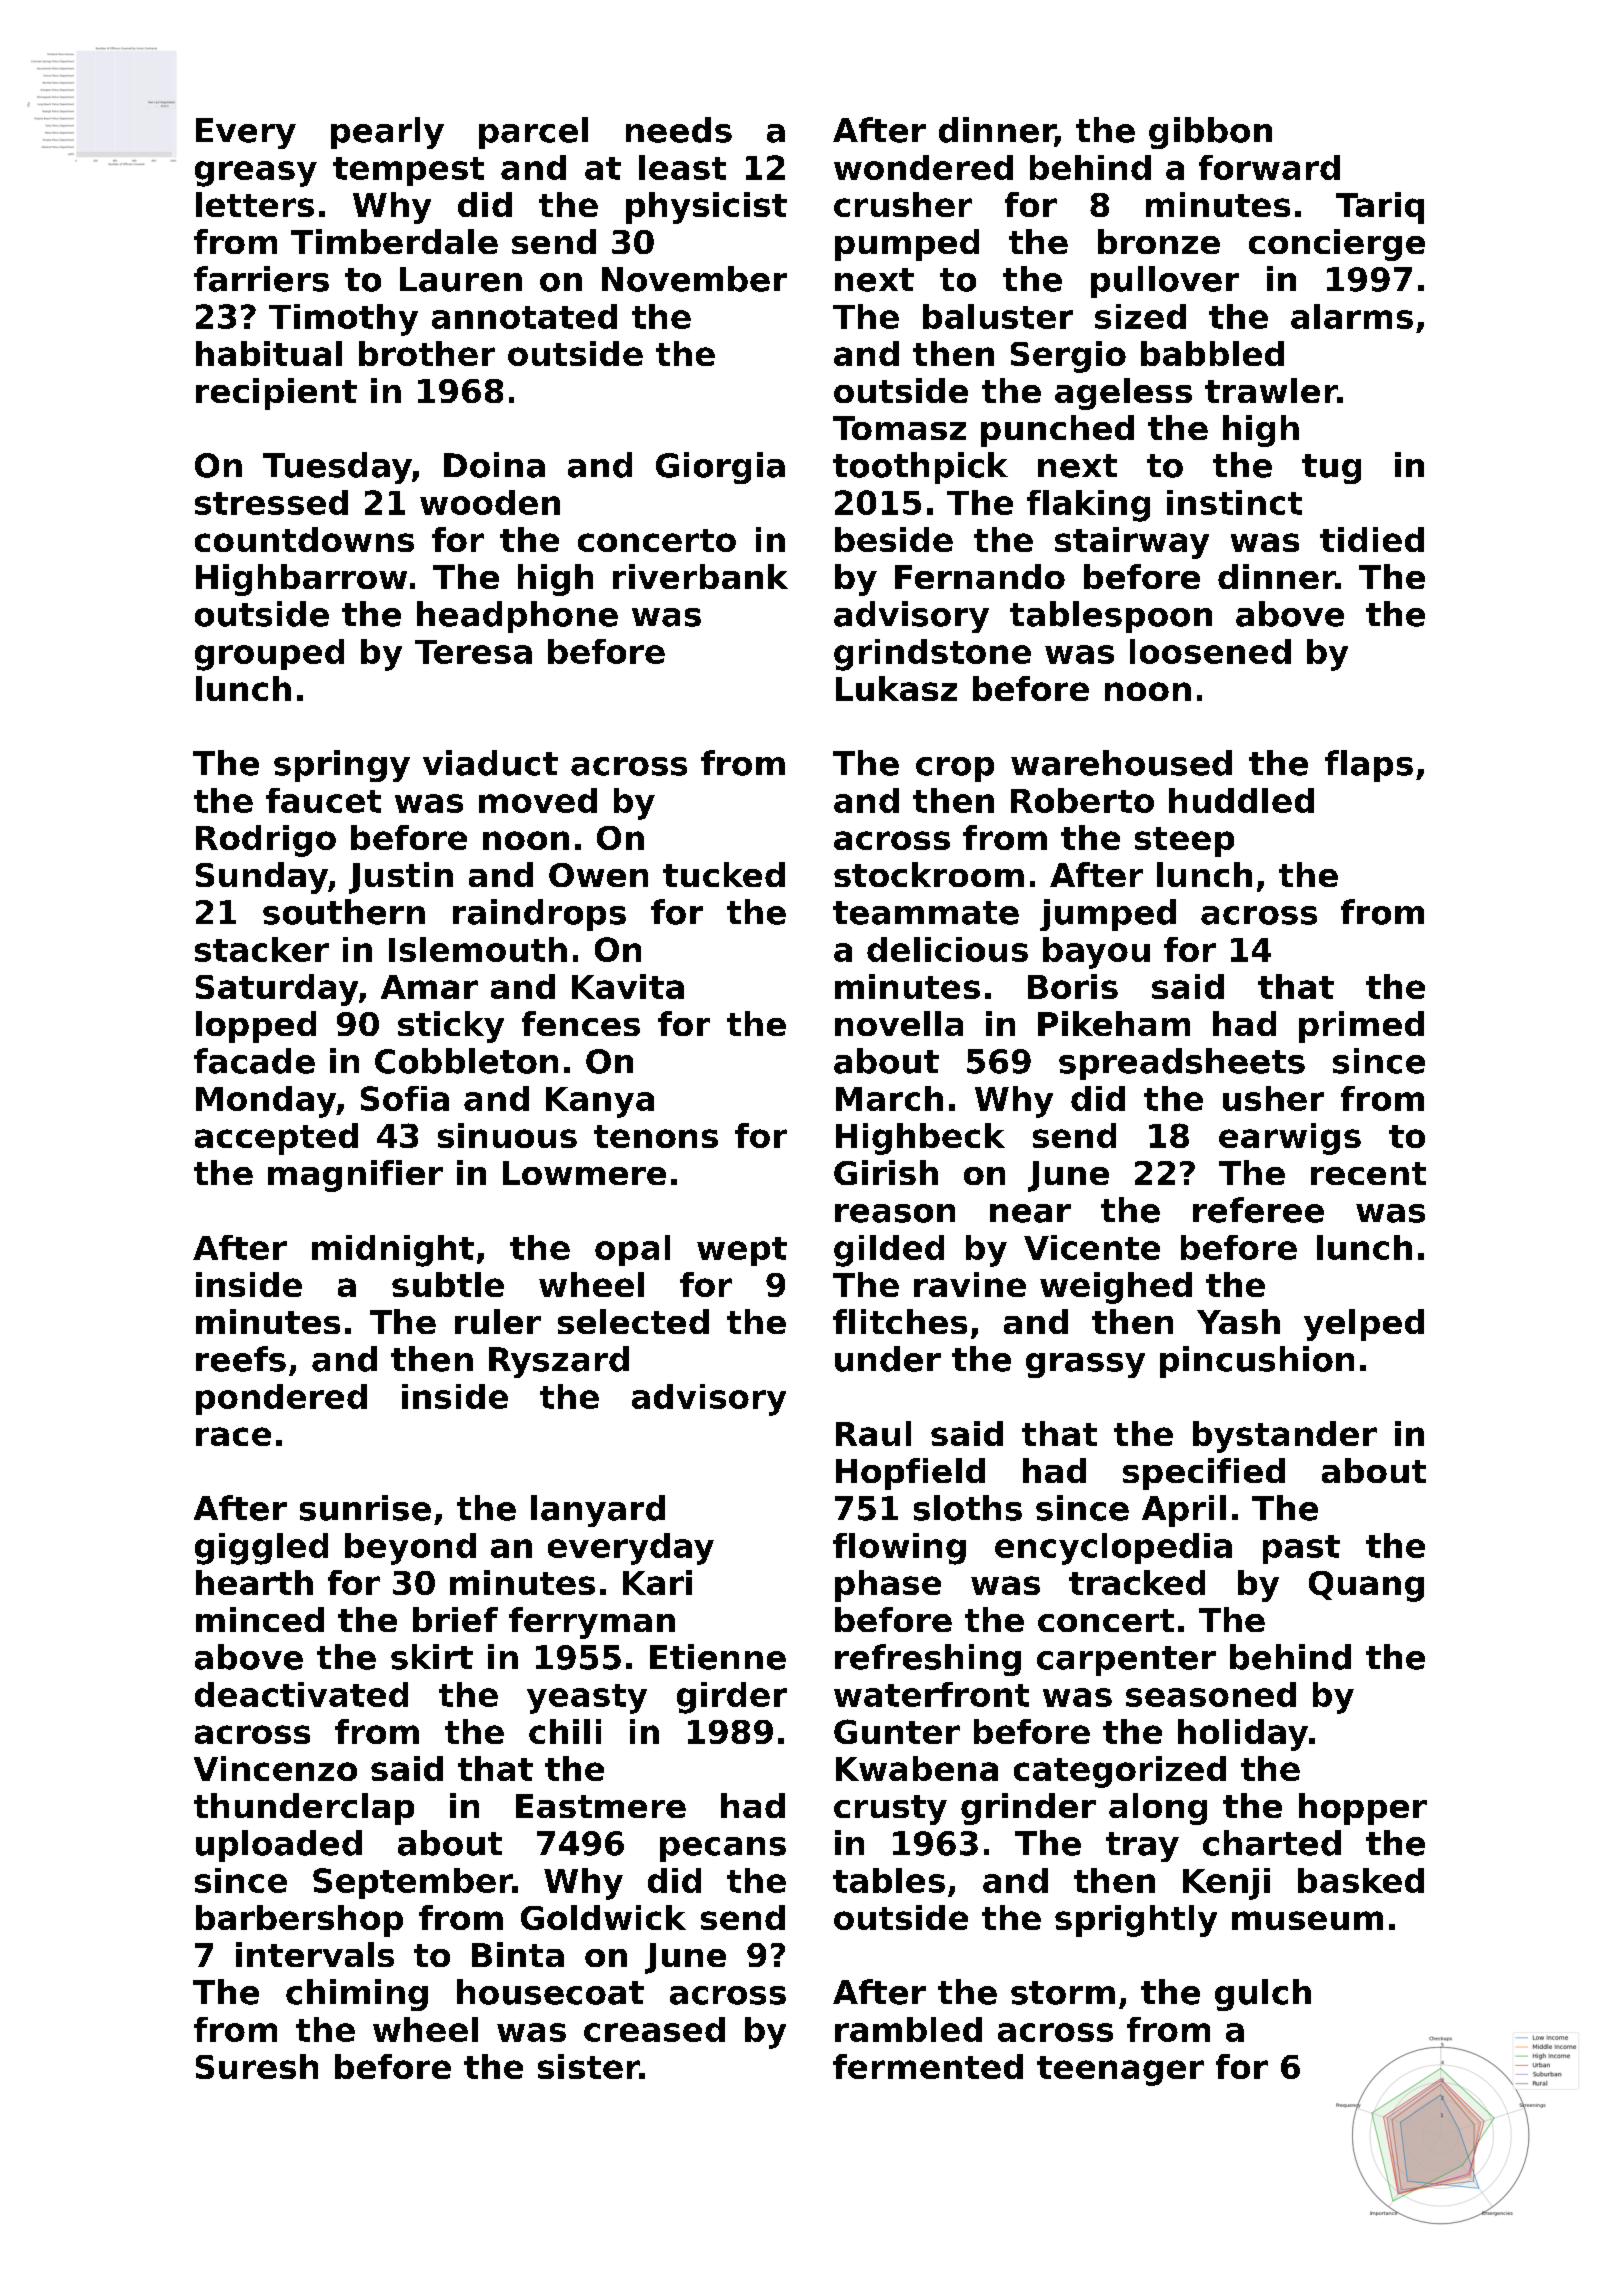 Image resolution: width=1620 pixels, height=2292 pixels. Describe the element at coordinates (1269, 167) in the page. I see `forward` at that location.
